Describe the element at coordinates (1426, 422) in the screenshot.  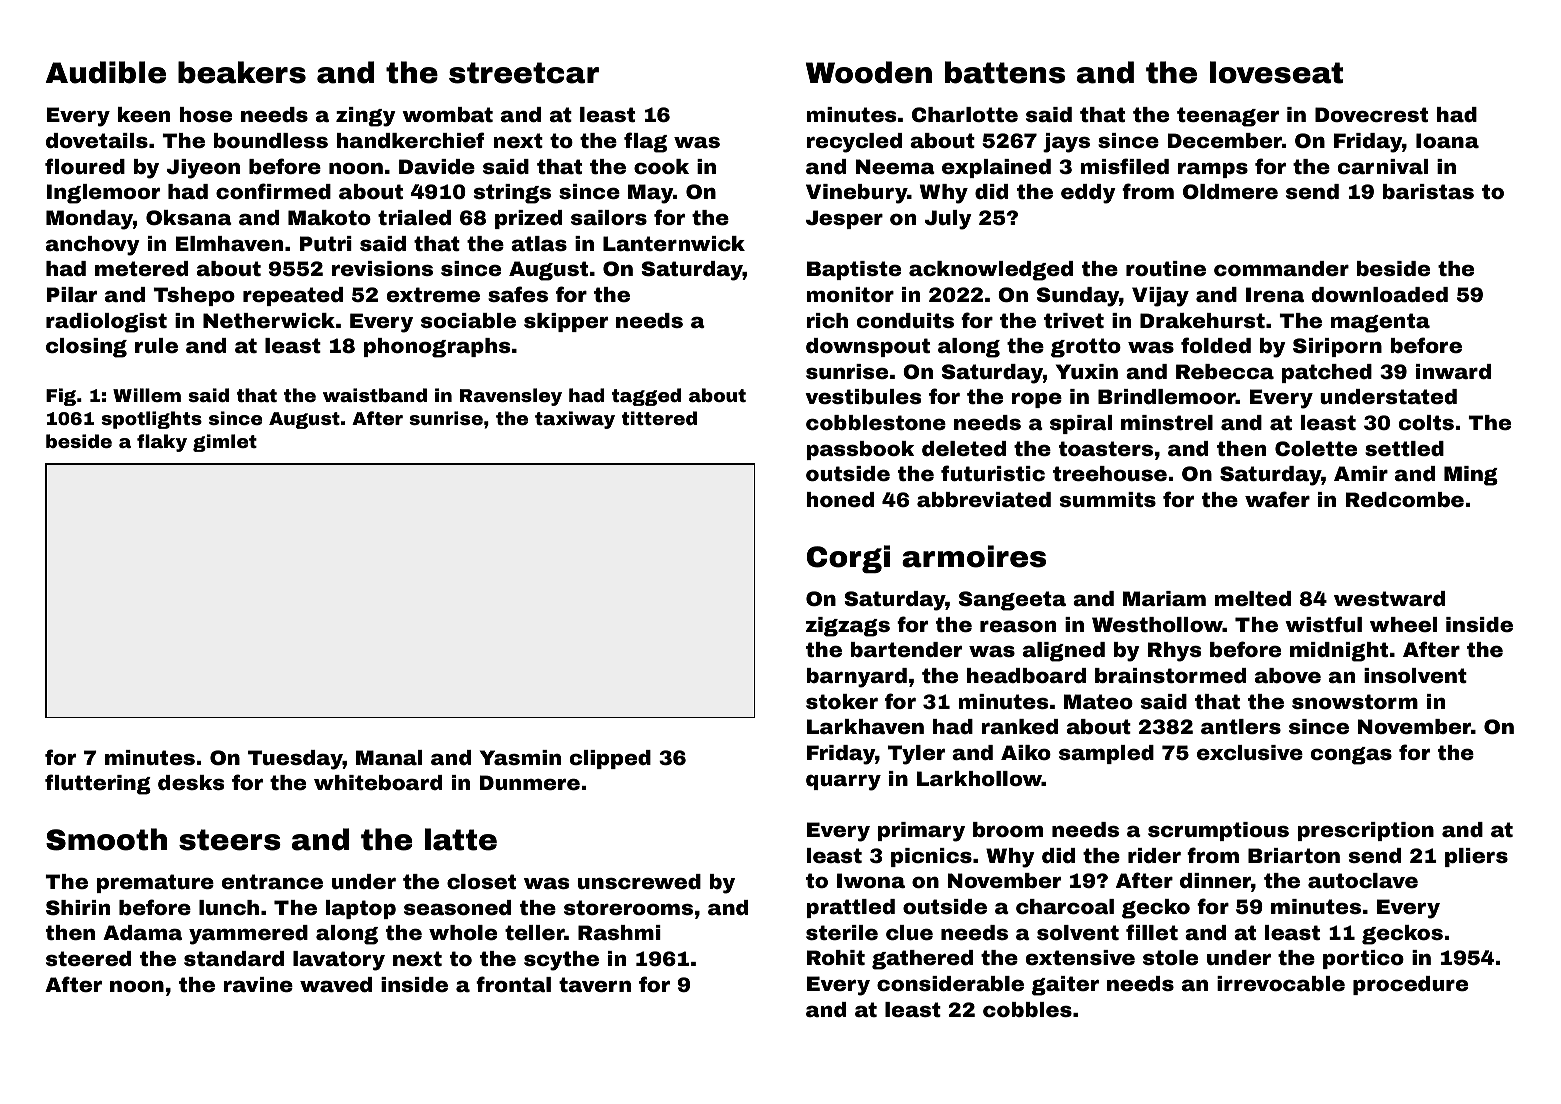
I see `colts` at that location.
